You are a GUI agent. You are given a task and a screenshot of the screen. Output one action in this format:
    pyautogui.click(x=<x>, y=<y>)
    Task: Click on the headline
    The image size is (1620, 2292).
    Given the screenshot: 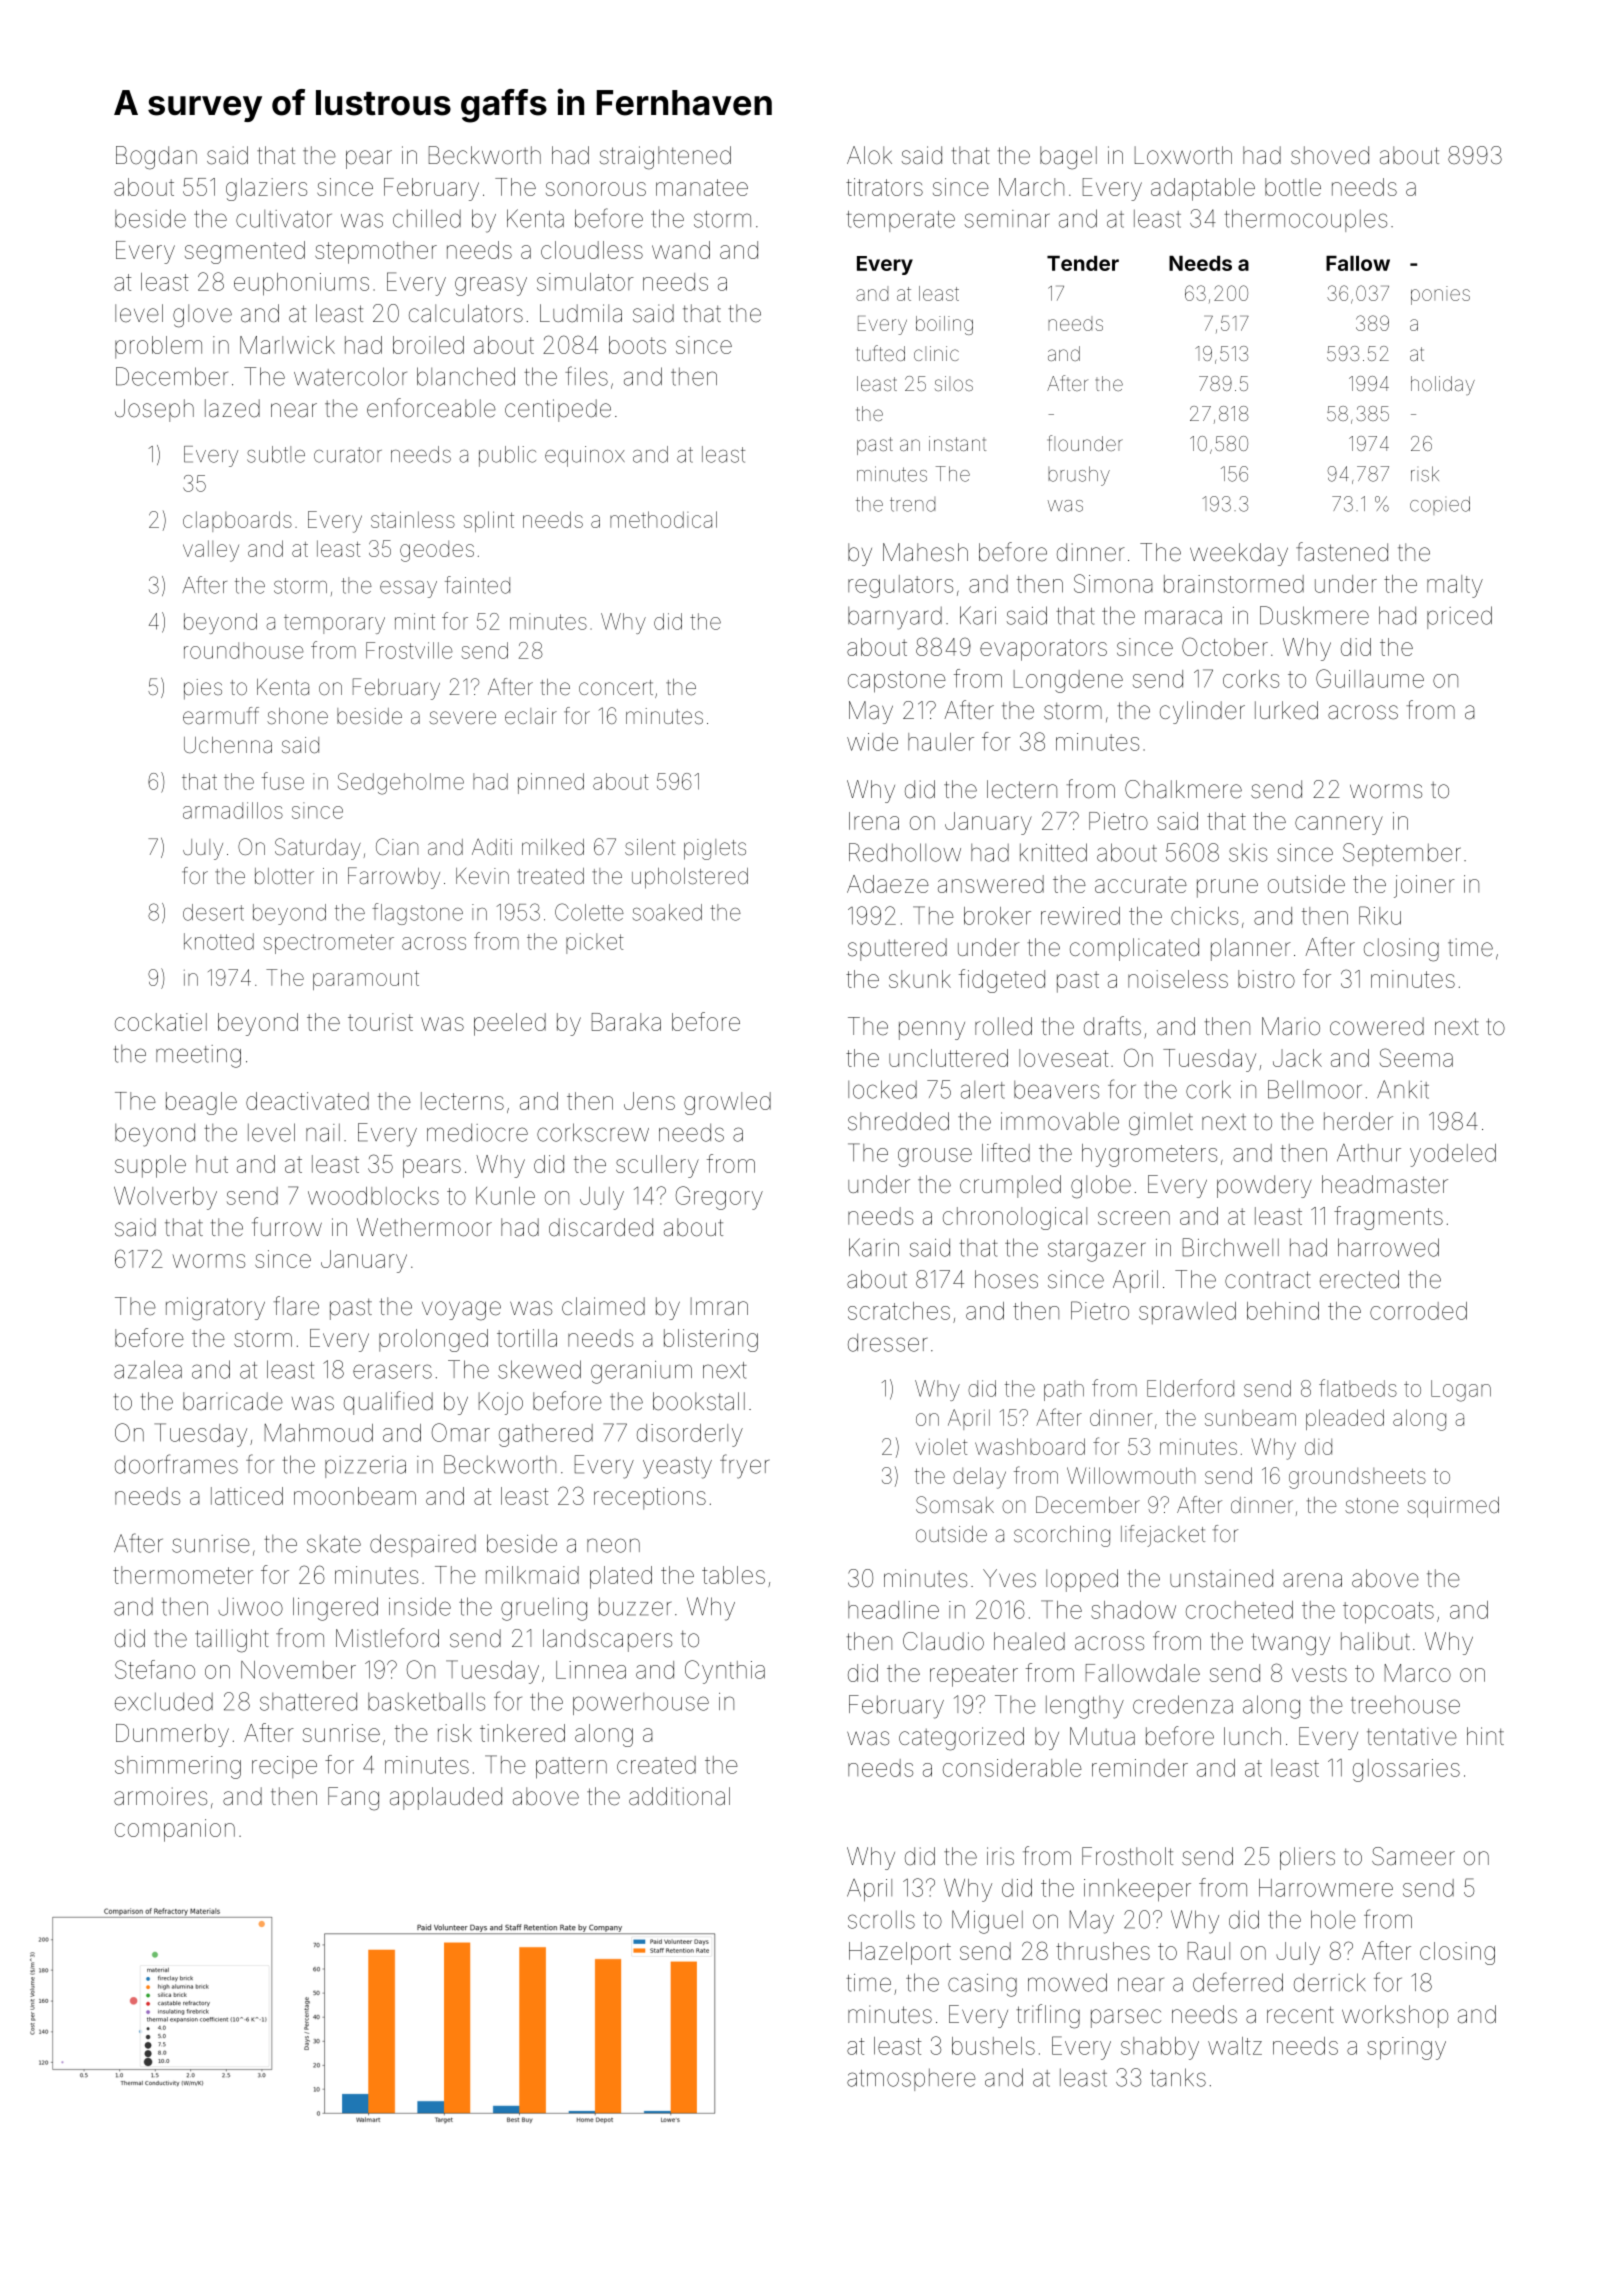 What is the action you would take?
    pyautogui.click(x=893, y=1610)
